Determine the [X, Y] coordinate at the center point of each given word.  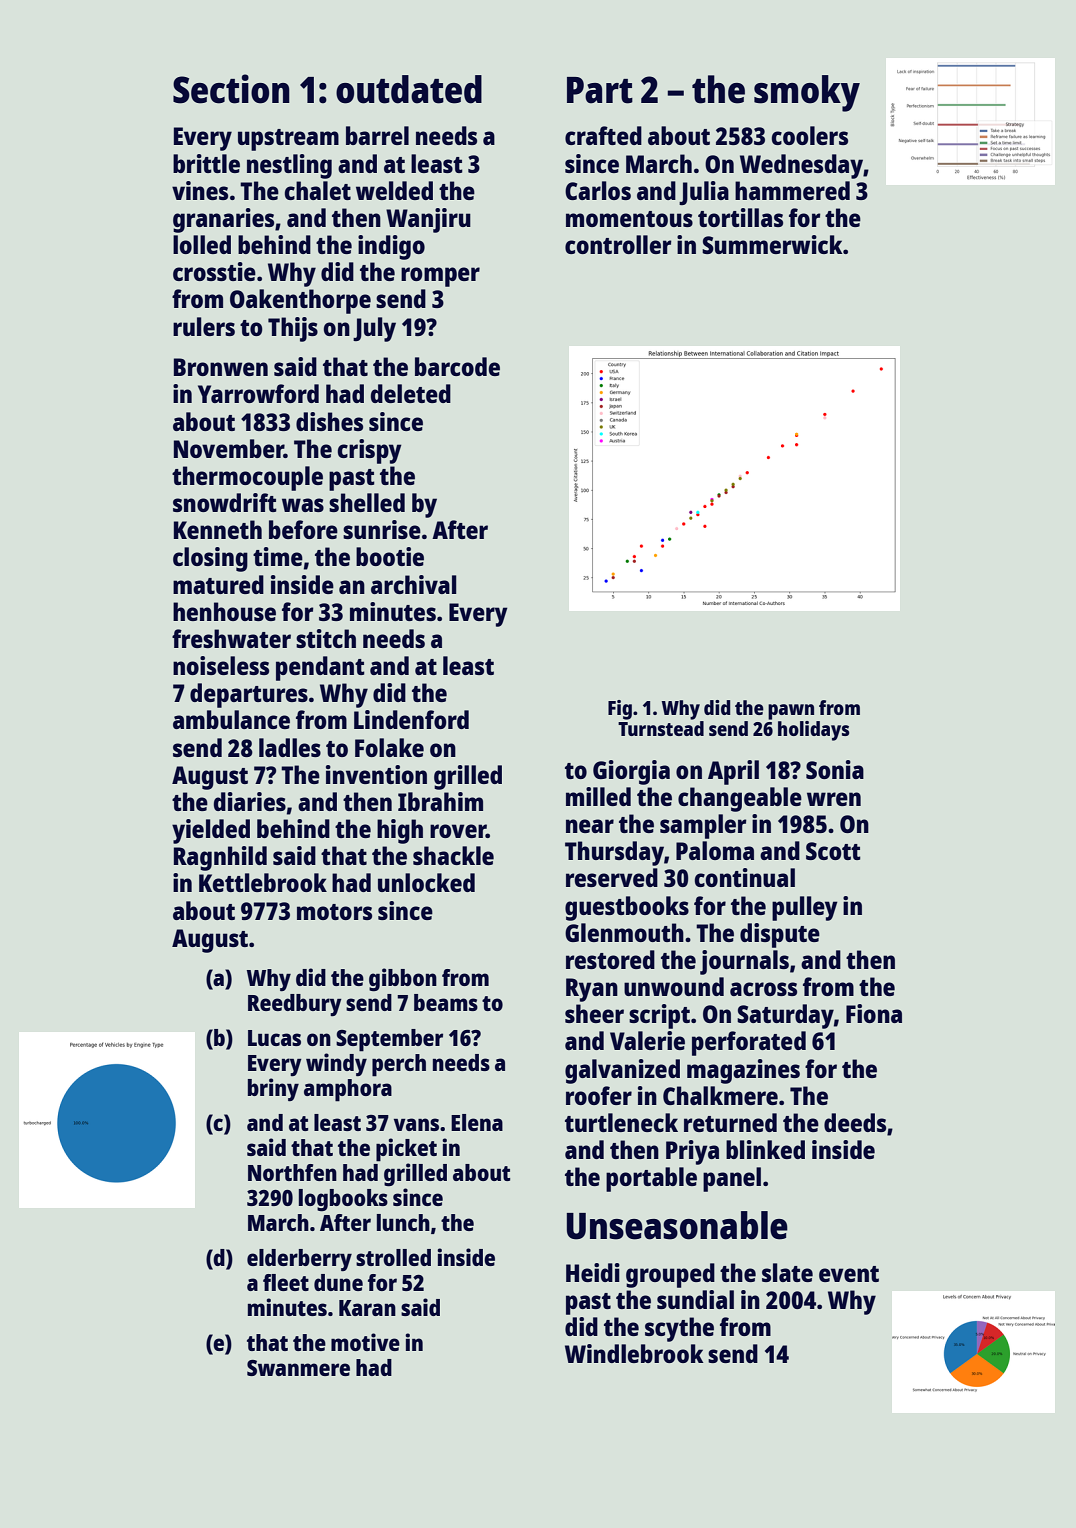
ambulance [231, 719]
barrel [377, 135]
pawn [791, 712]
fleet [286, 1282]
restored [610, 959]
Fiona [874, 1013]
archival [414, 584]
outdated [409, 89]
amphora [348, 1090]
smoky [807, 93]
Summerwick [772, 244]
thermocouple [247, 478]
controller [618, 244]
